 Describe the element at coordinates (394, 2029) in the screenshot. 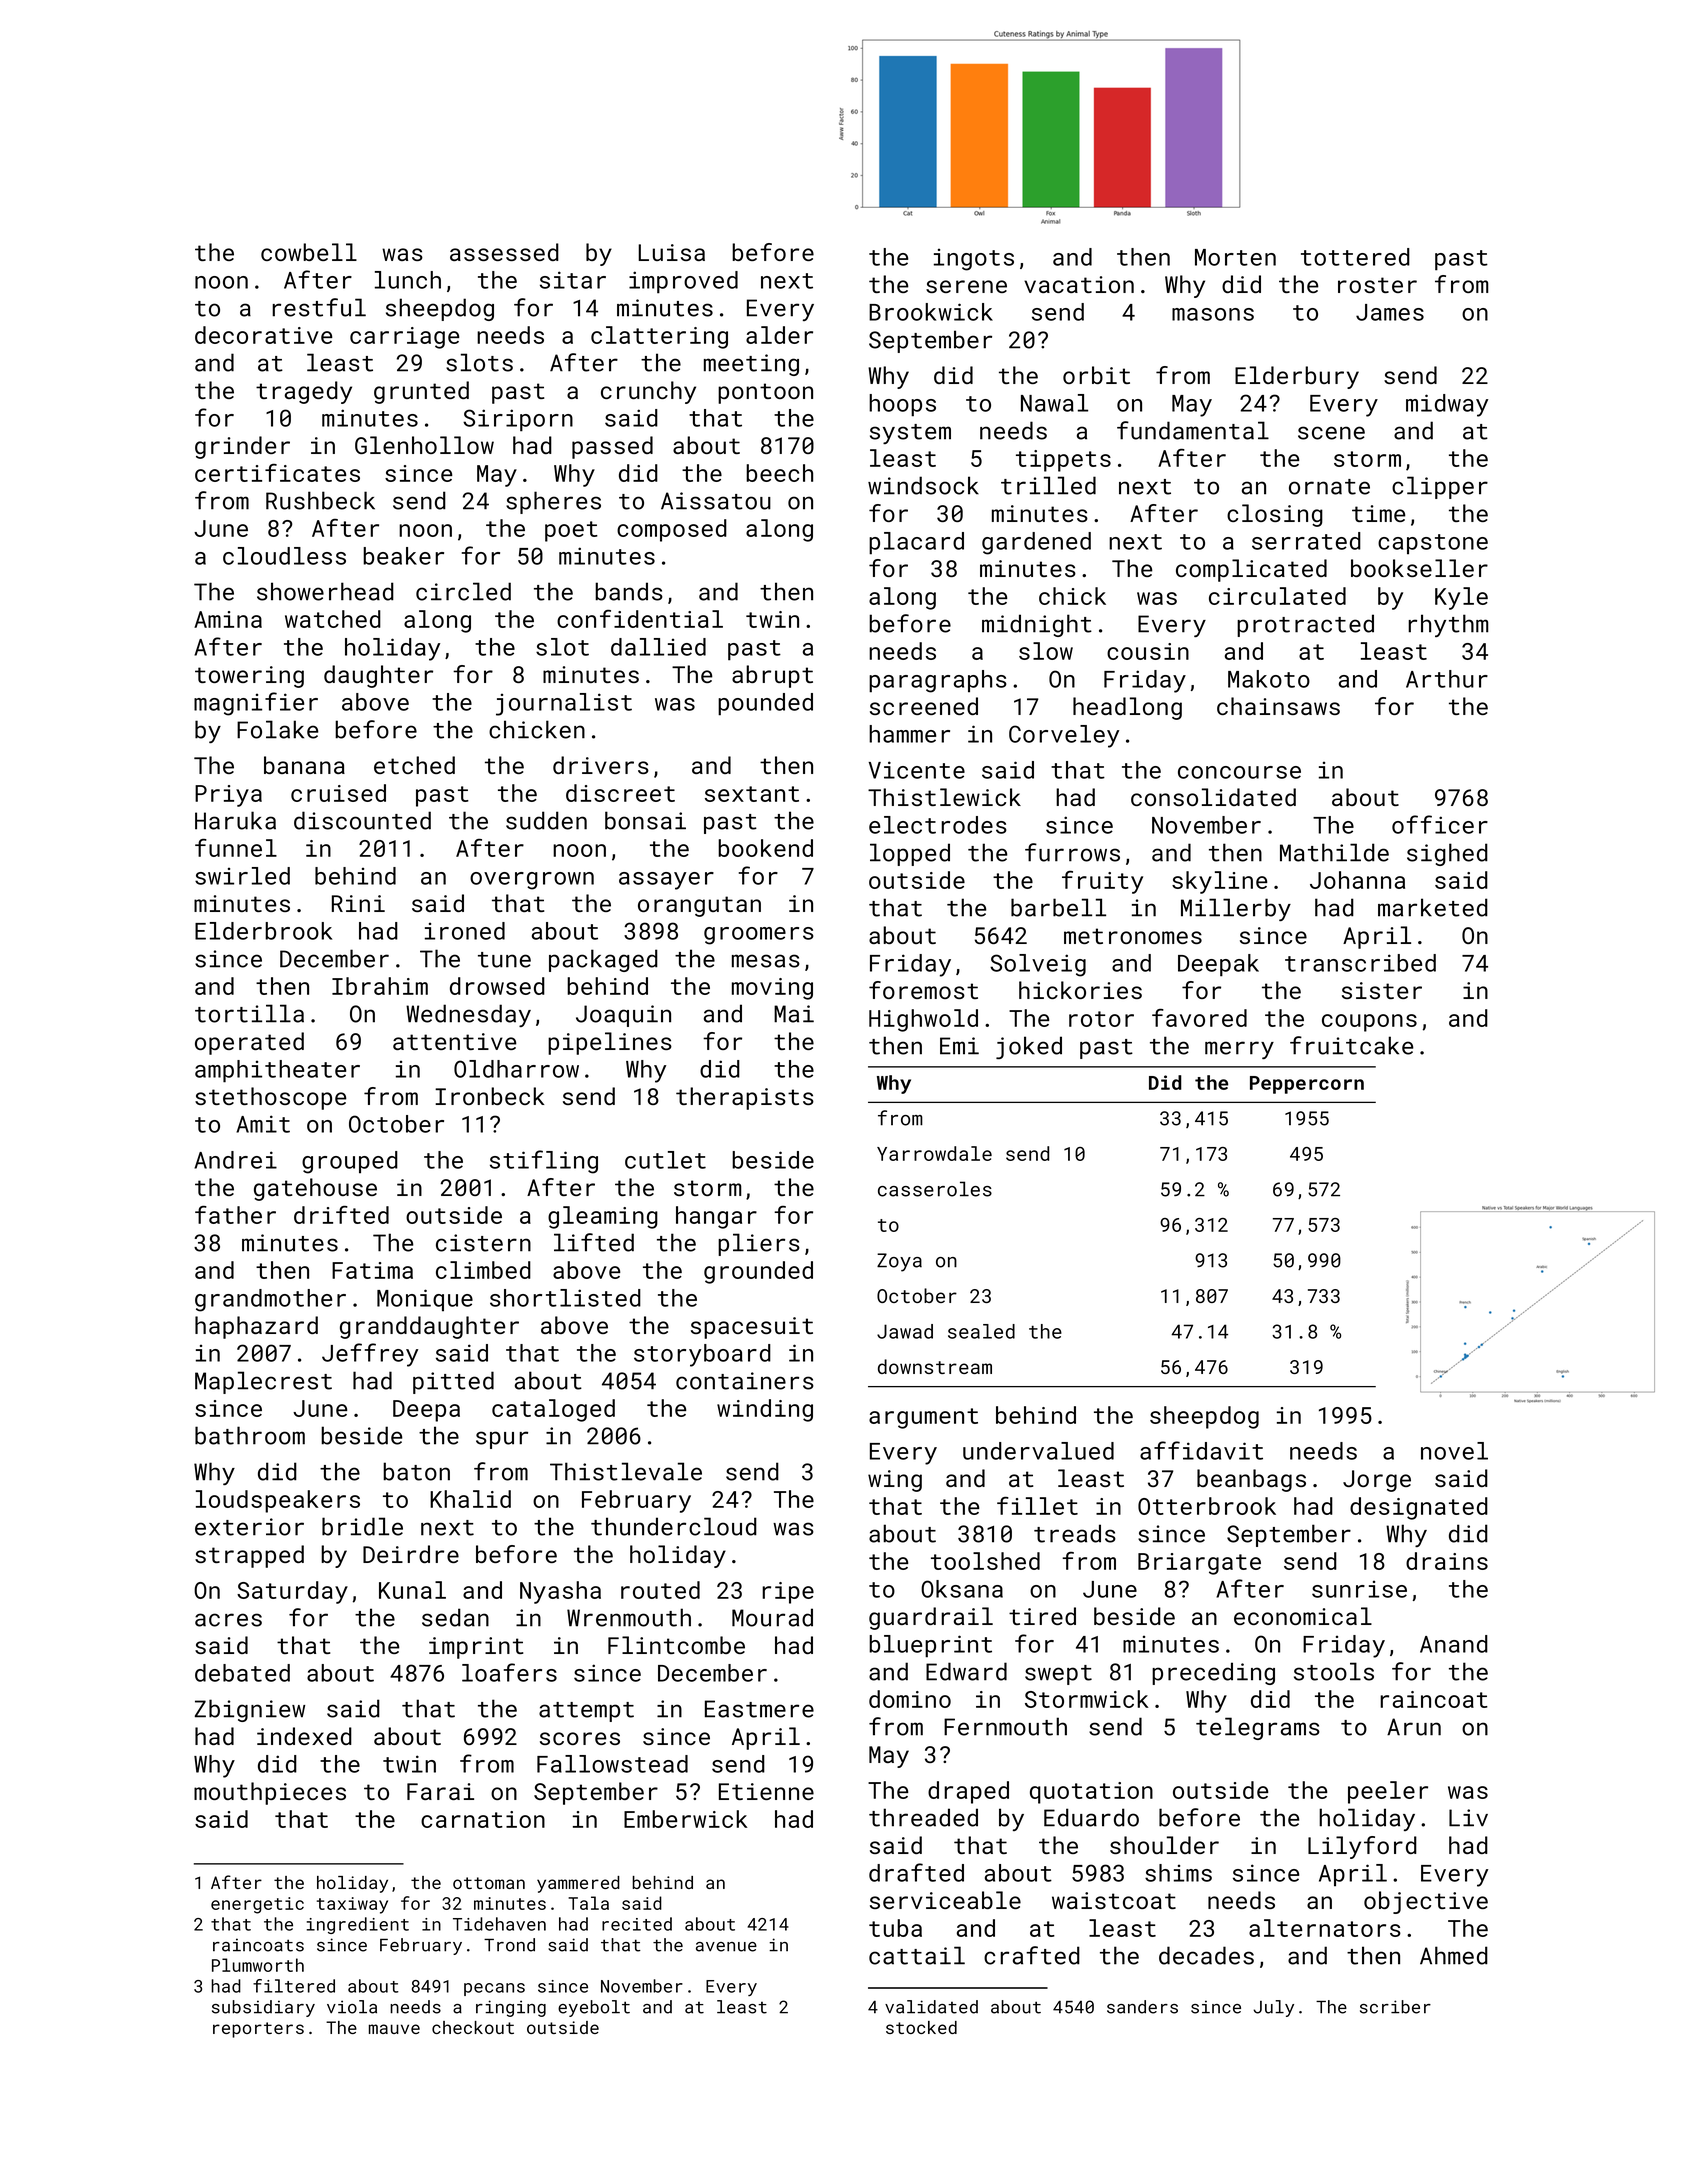

I see `mauve` at that location.
